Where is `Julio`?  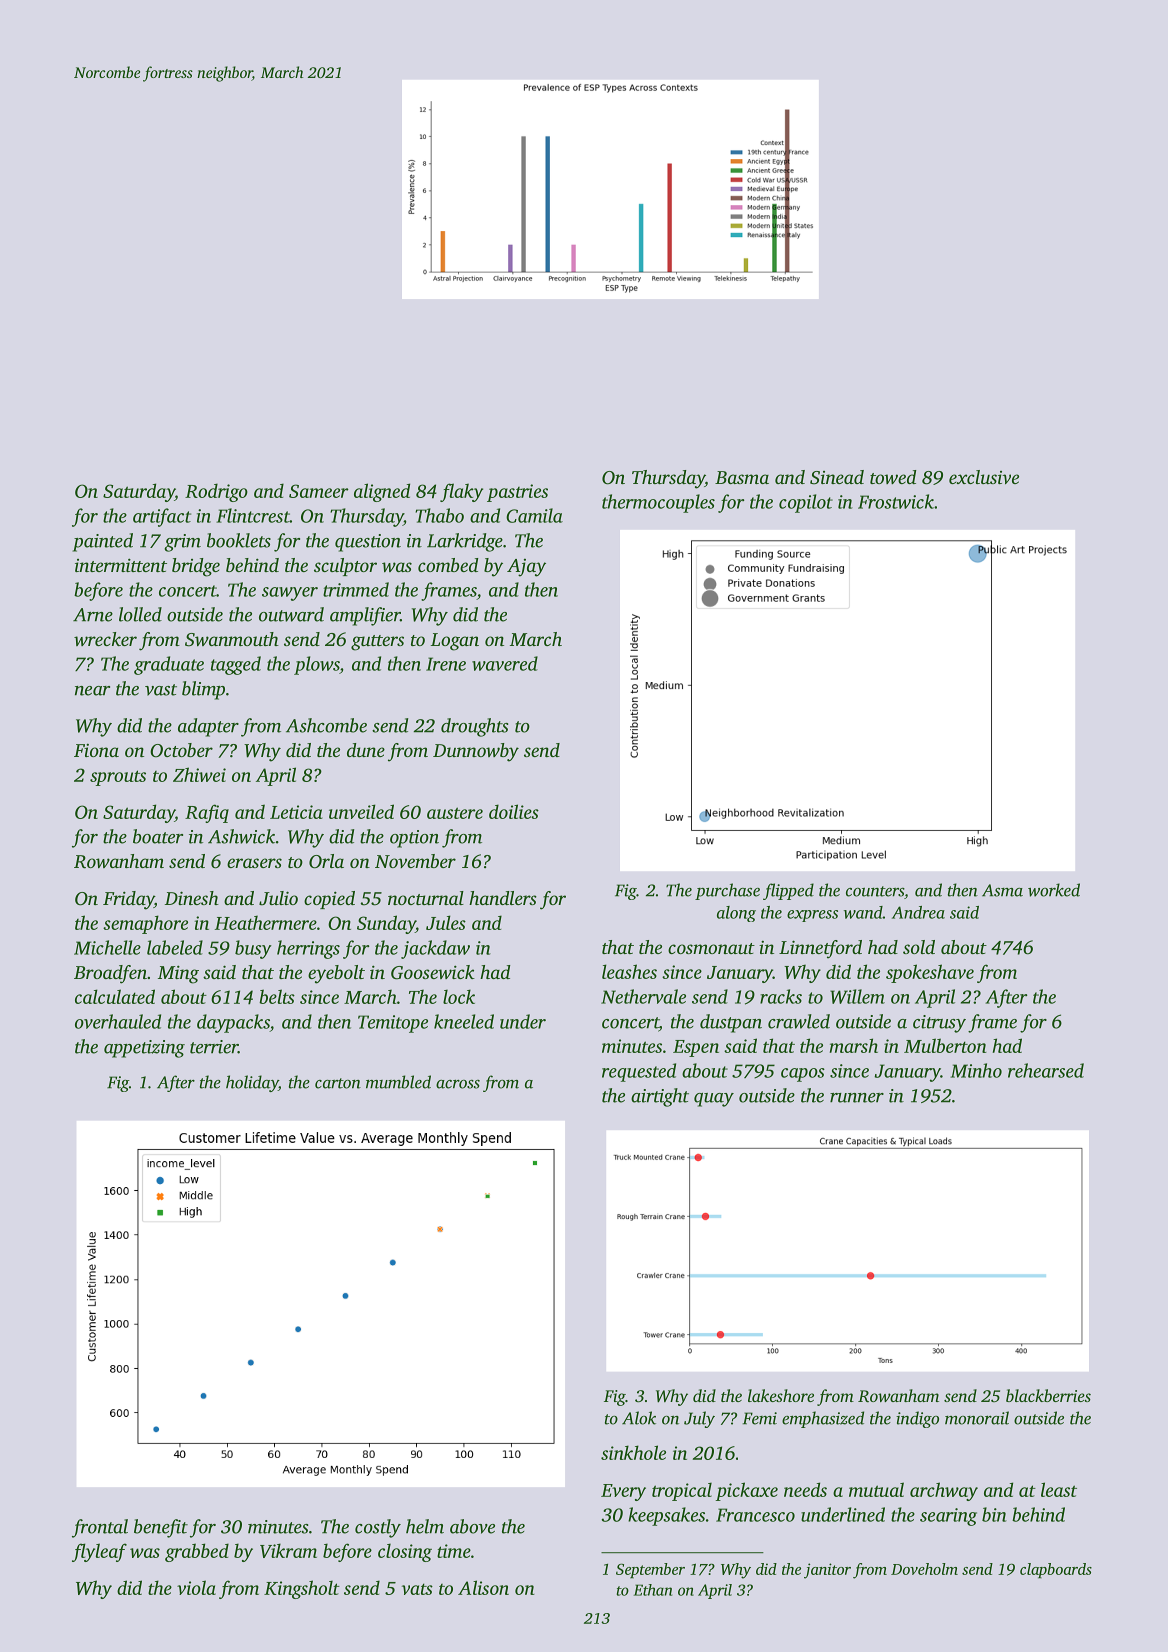 Julio is located at coordinates (278, 898).
